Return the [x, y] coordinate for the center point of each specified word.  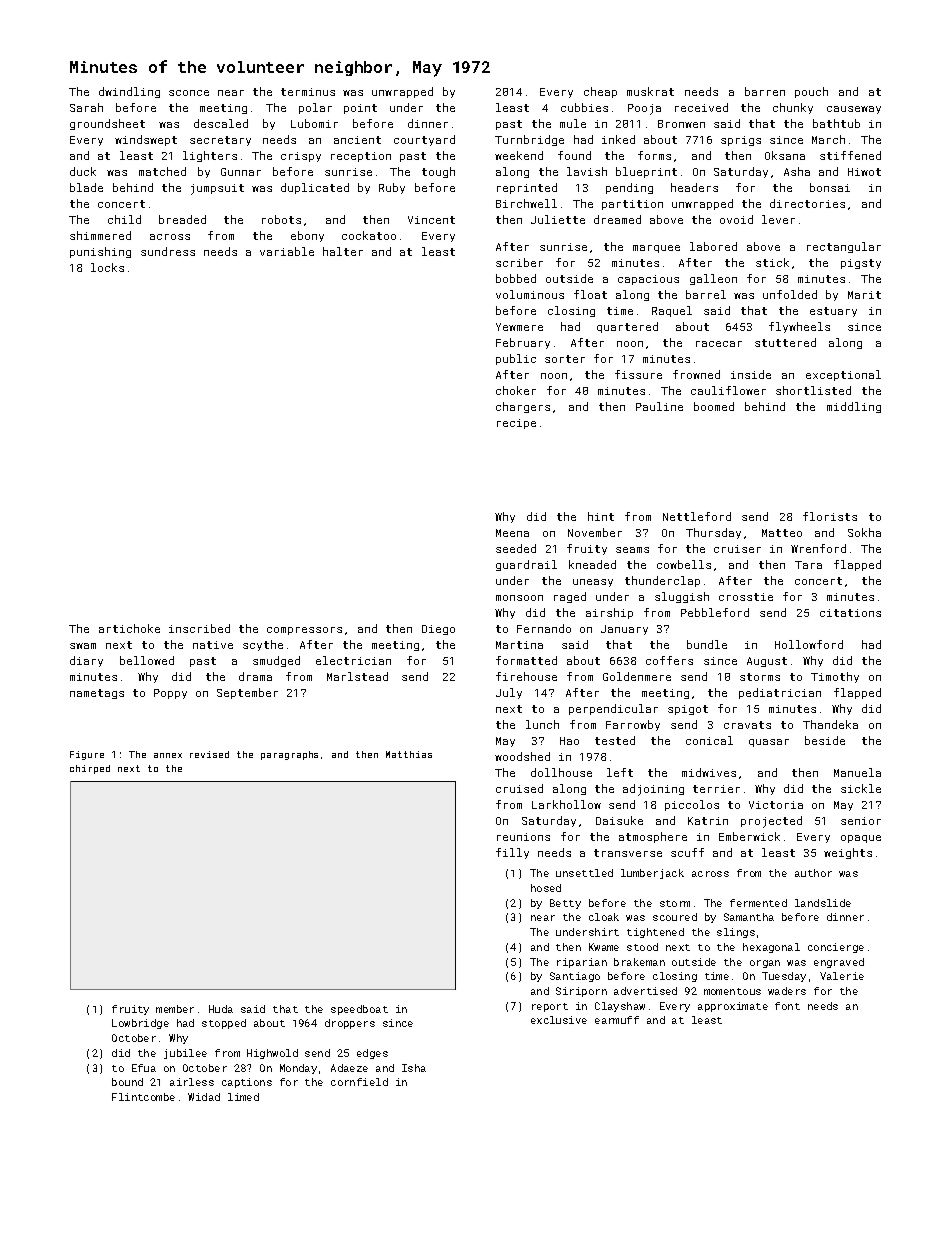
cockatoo [369, 235]
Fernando [544, 628]
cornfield [359, 1082]
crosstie [746, 597]
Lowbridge [140, 1024]
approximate [733, 1007]
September [247, 693]
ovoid [736, 219]
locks [107, 267]
